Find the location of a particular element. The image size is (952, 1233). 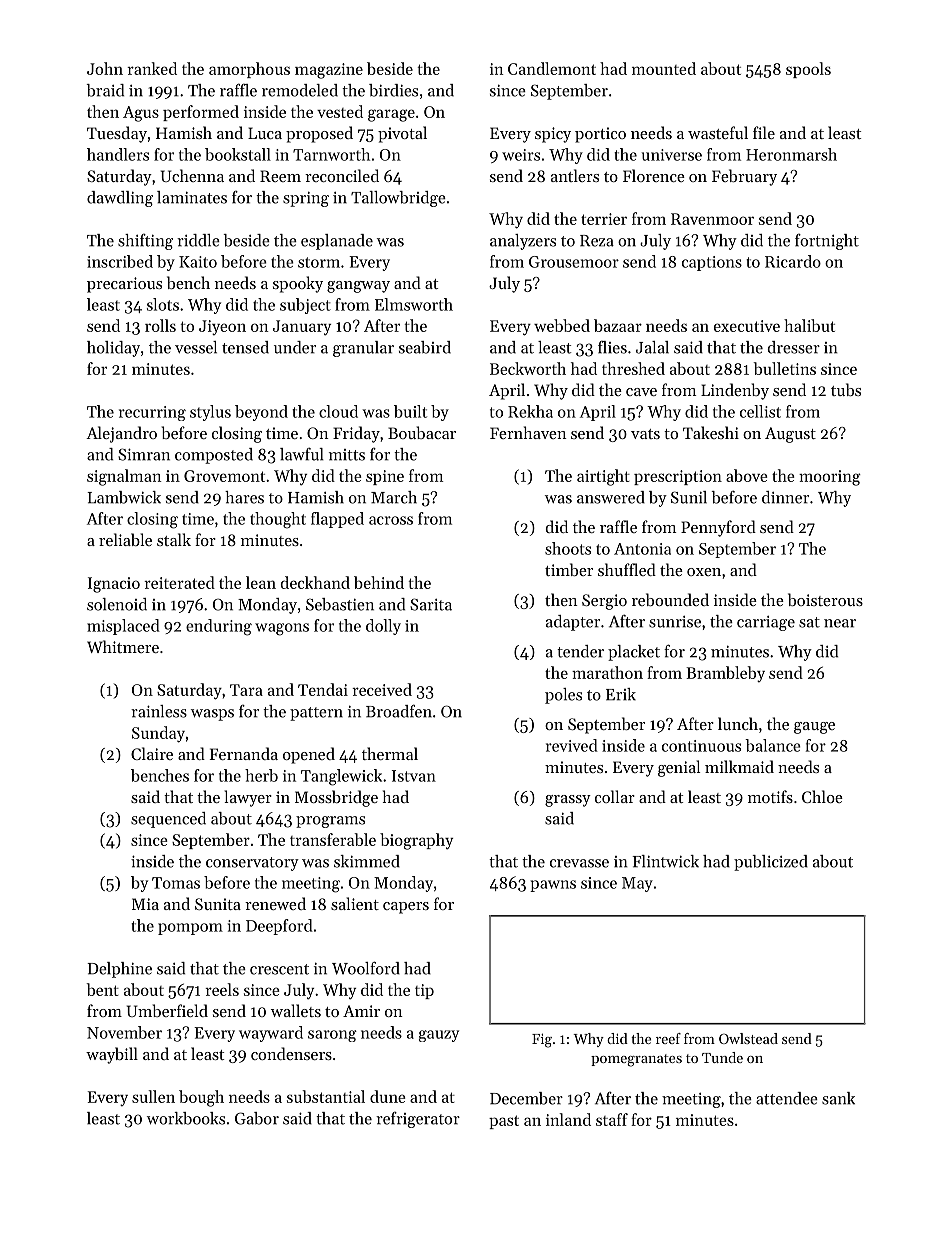

Gabor is located at coordinates (257, 1118).
